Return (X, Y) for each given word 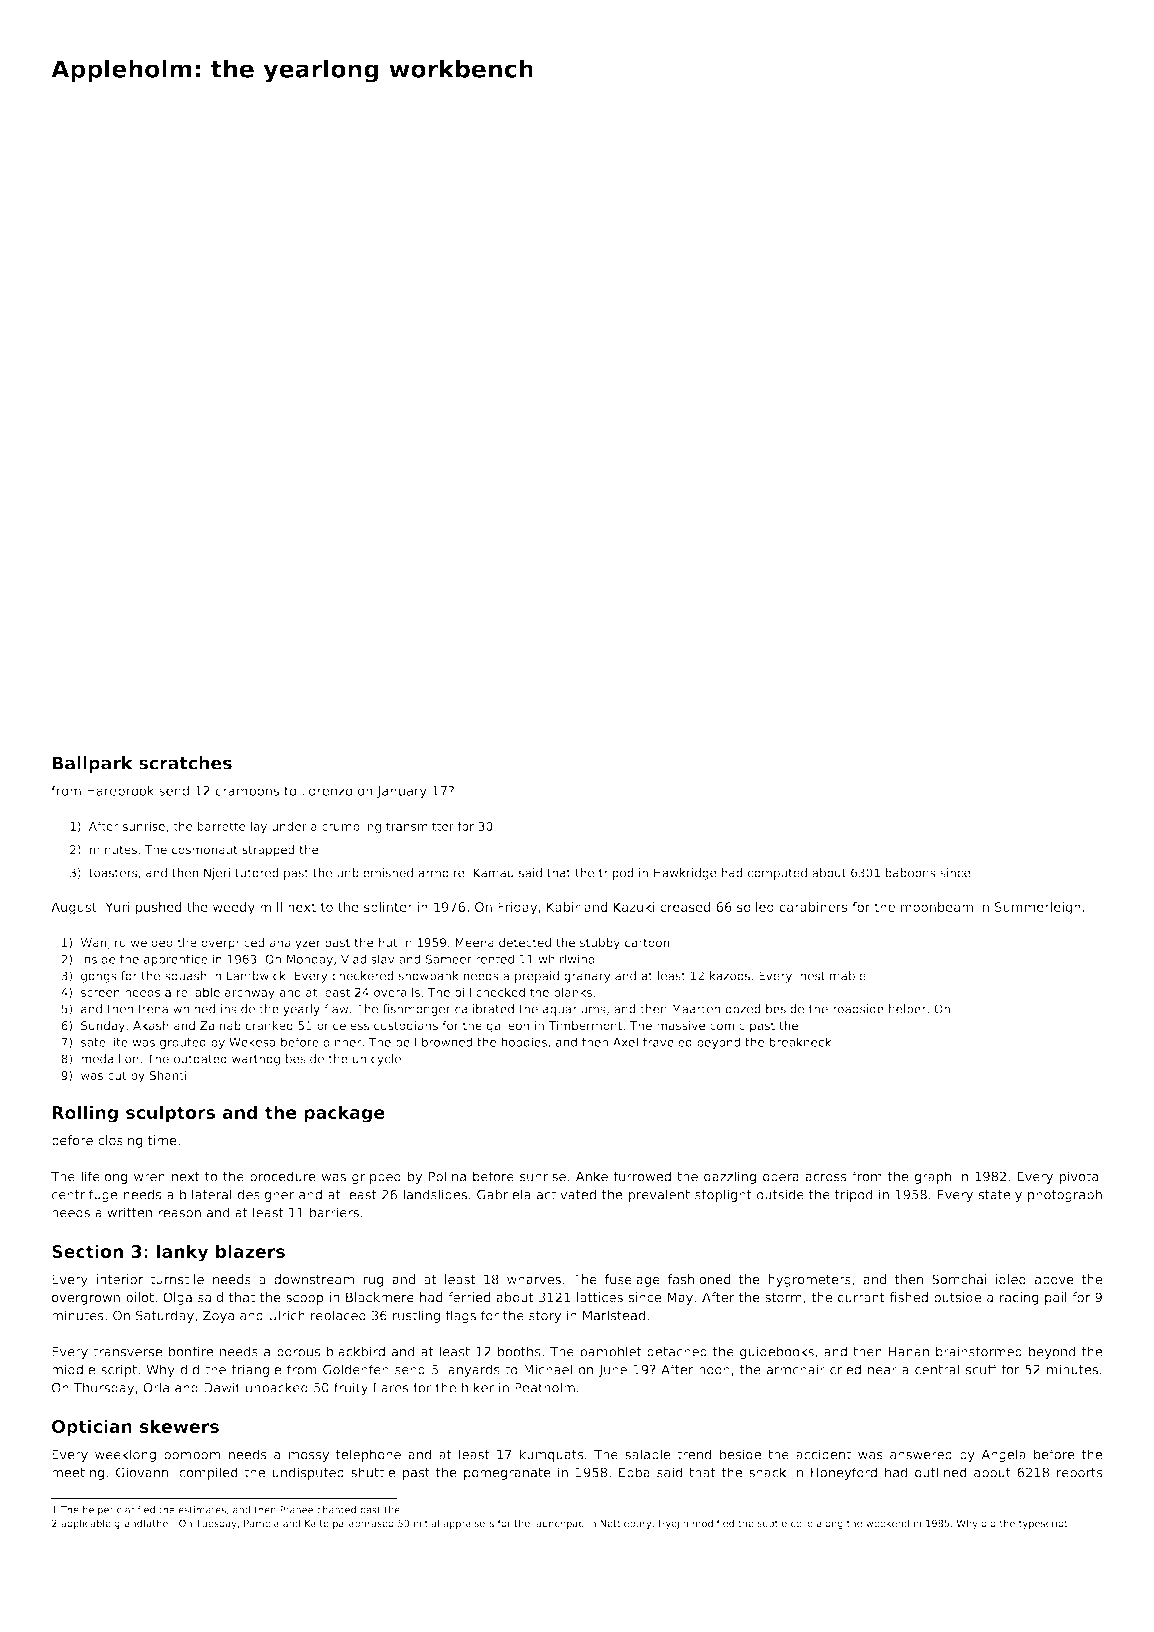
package (344, 1114)
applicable (86, 1524)
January (402, 792)
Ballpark (92, 764)
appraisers (468, 1524)
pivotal (1080, 1177)
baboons (910, 873)
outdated (200, 1059)
